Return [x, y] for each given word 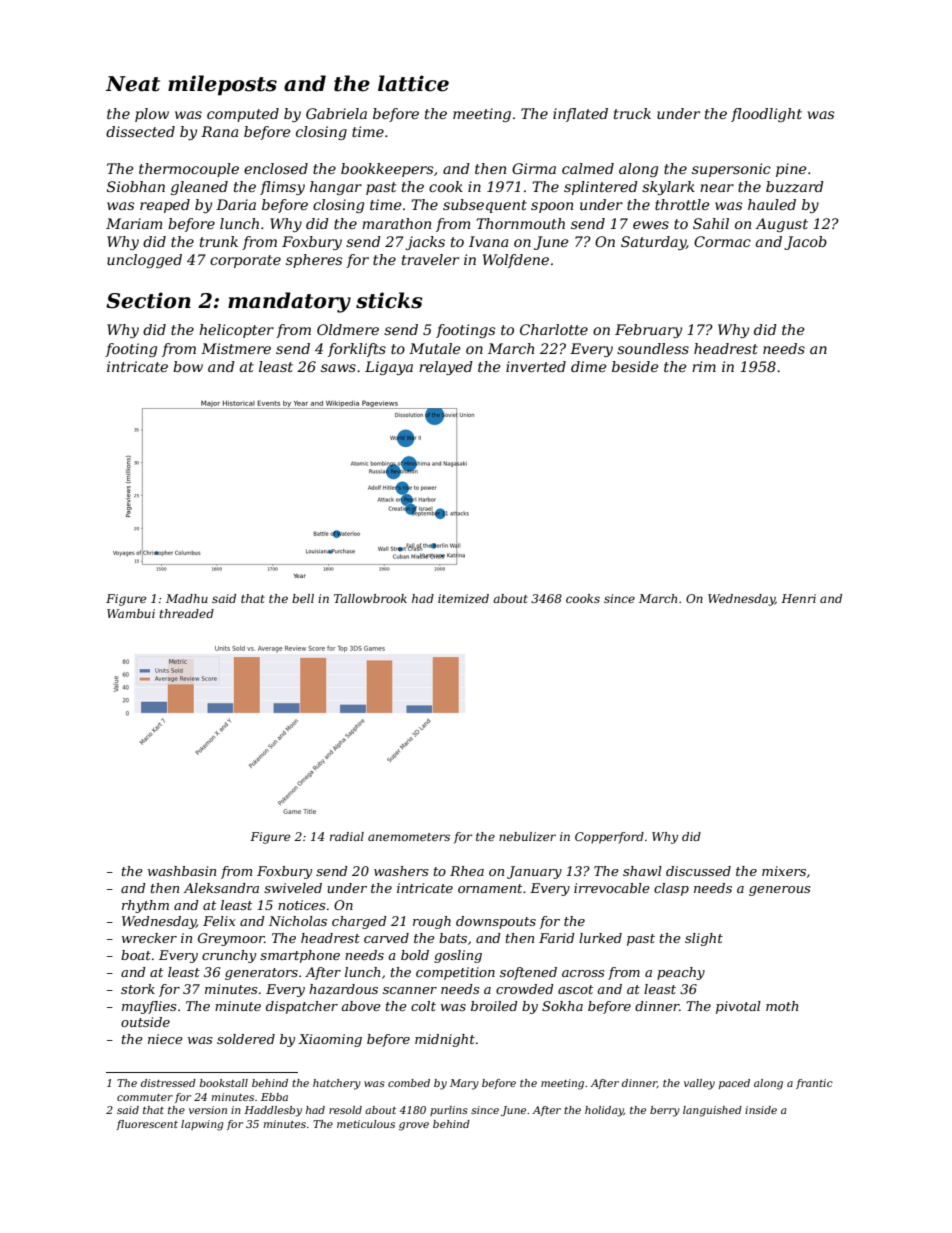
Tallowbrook [370, 598]
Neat [133, 84]
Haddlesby [273, 1111]
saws [338, 368]
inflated [580, 115]
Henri [798, 598]
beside [635, 366]
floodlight [766, 115]
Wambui [131, 613]
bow [188, 366]
